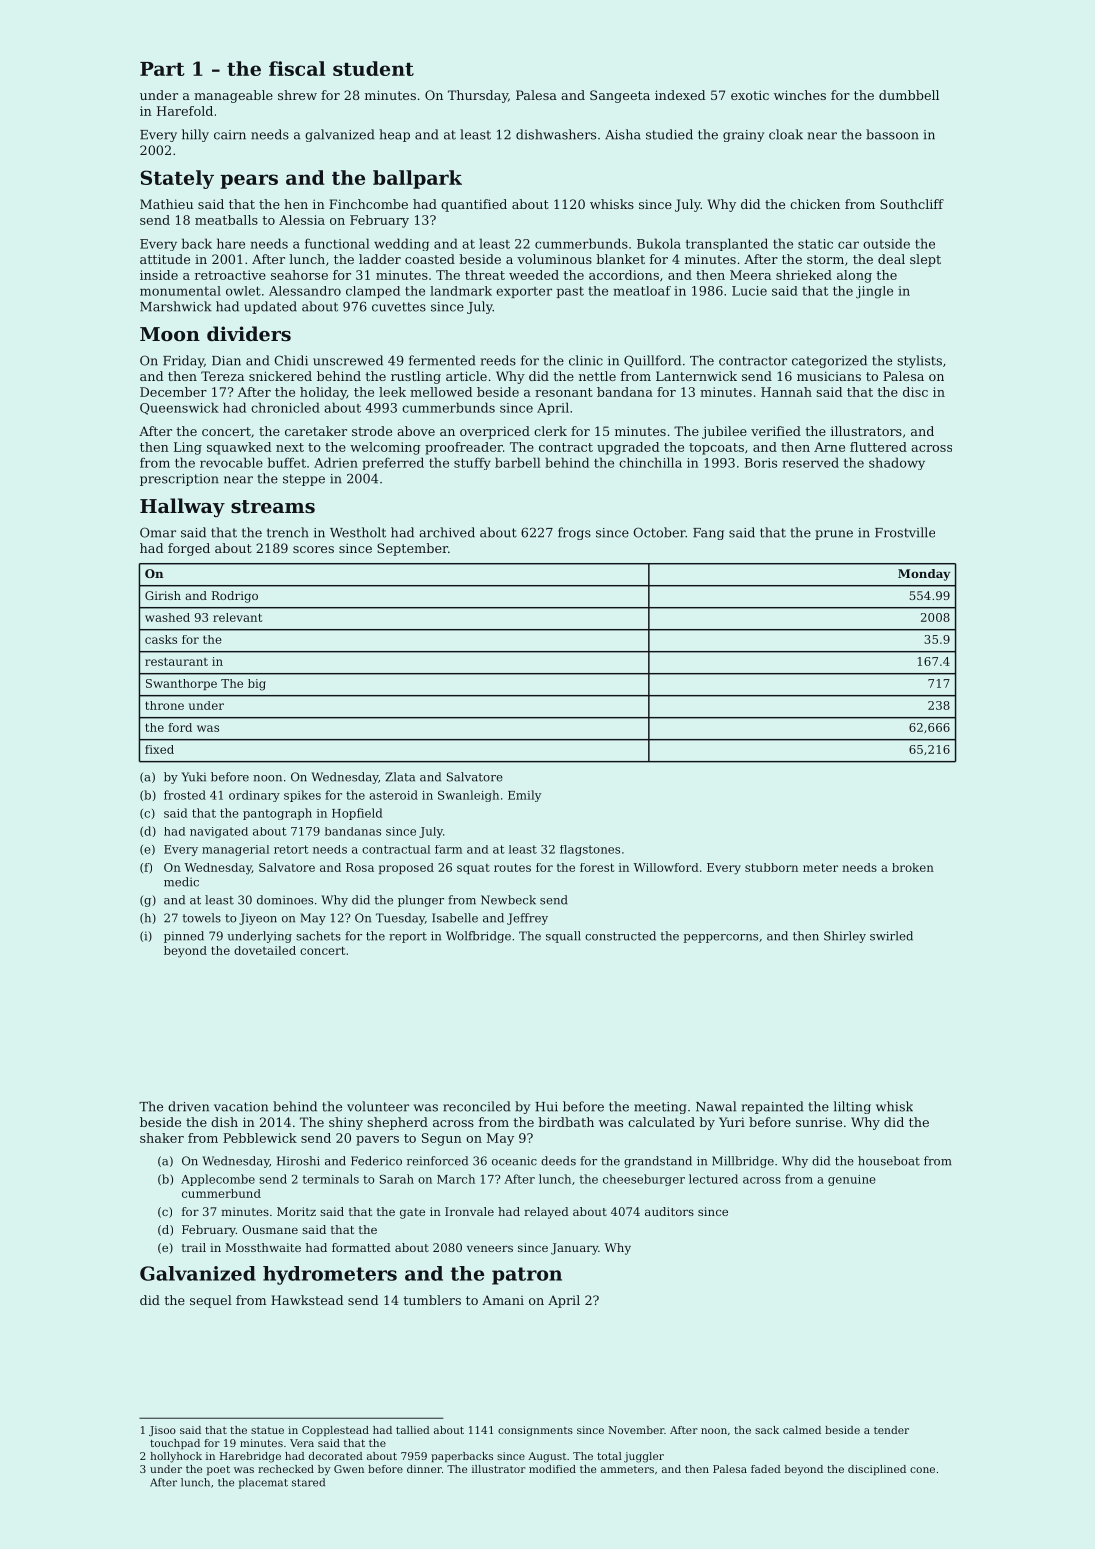 Image resolution: width=1095 pixels, height=1549 pixels. What do you see at coordinates (226, 361) in the page?
I see `Dian` at bounding box center [226, 361].
